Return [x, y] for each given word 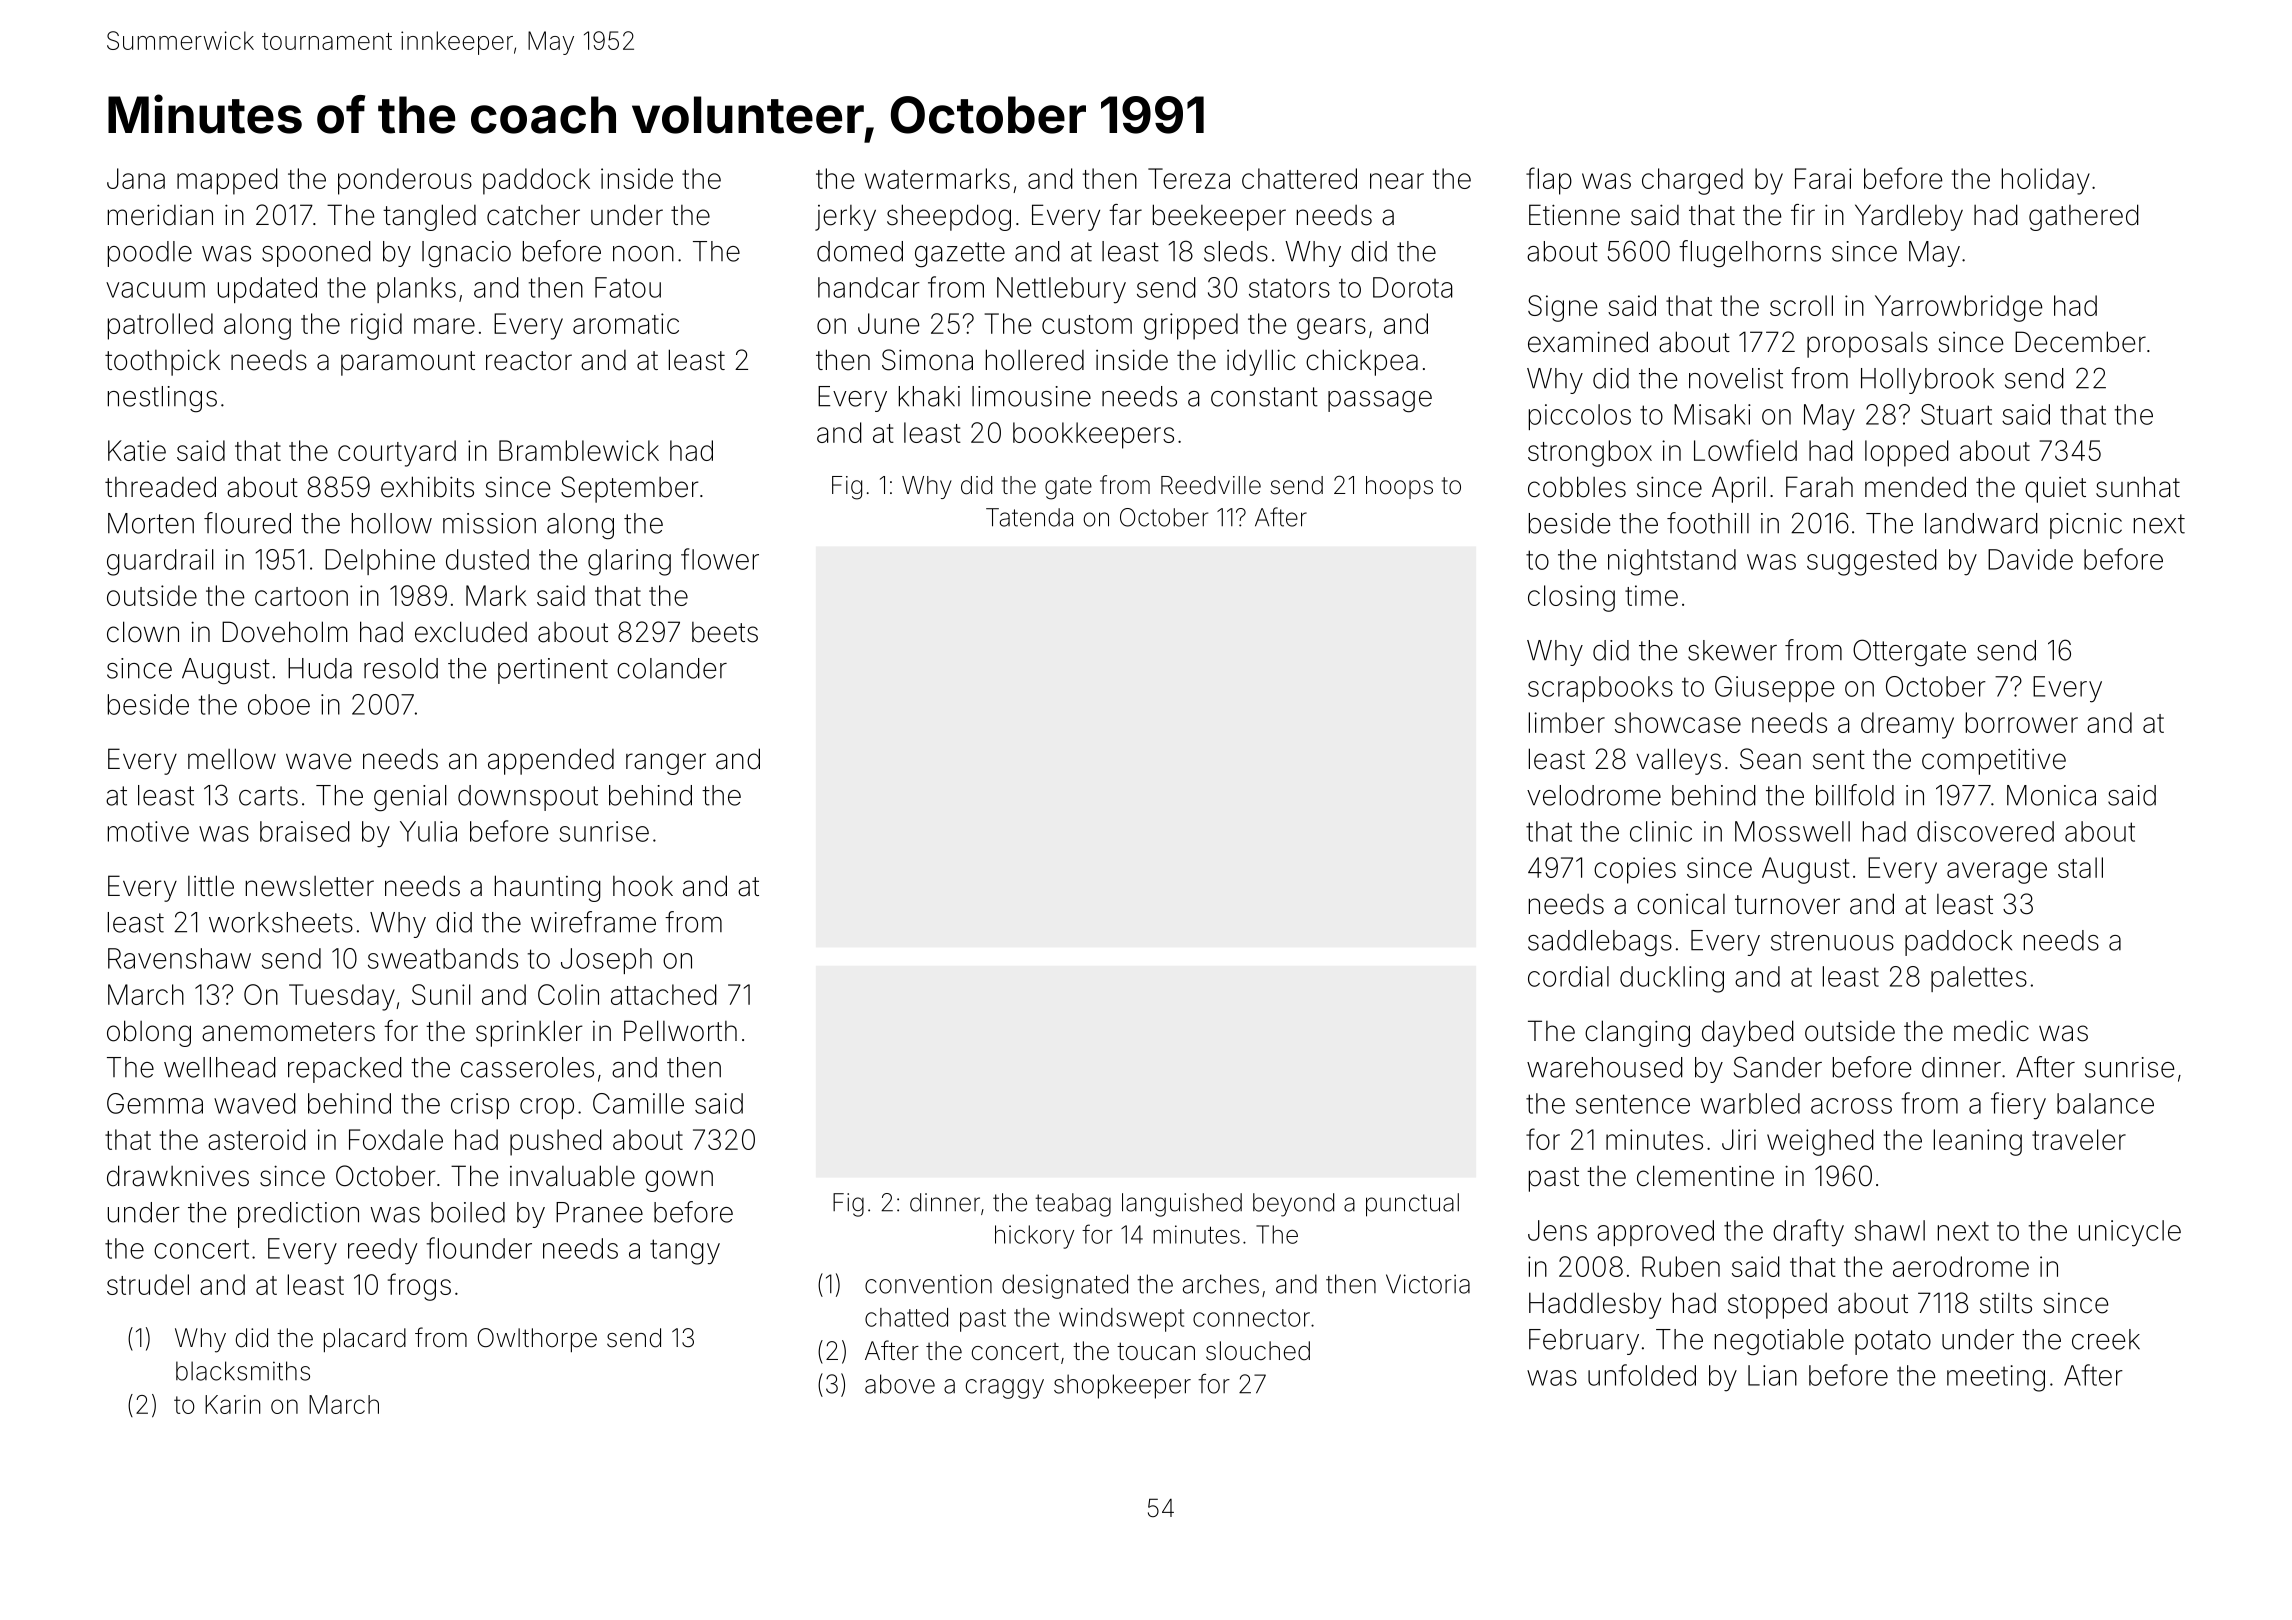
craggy [1005, 1389]
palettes [1979, 979]
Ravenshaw [179, 958]
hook [643, 886]
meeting [1996, 1378]
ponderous [405, 181]
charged [1692, 181]
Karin [232, 1404]
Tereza [1189, 178]
